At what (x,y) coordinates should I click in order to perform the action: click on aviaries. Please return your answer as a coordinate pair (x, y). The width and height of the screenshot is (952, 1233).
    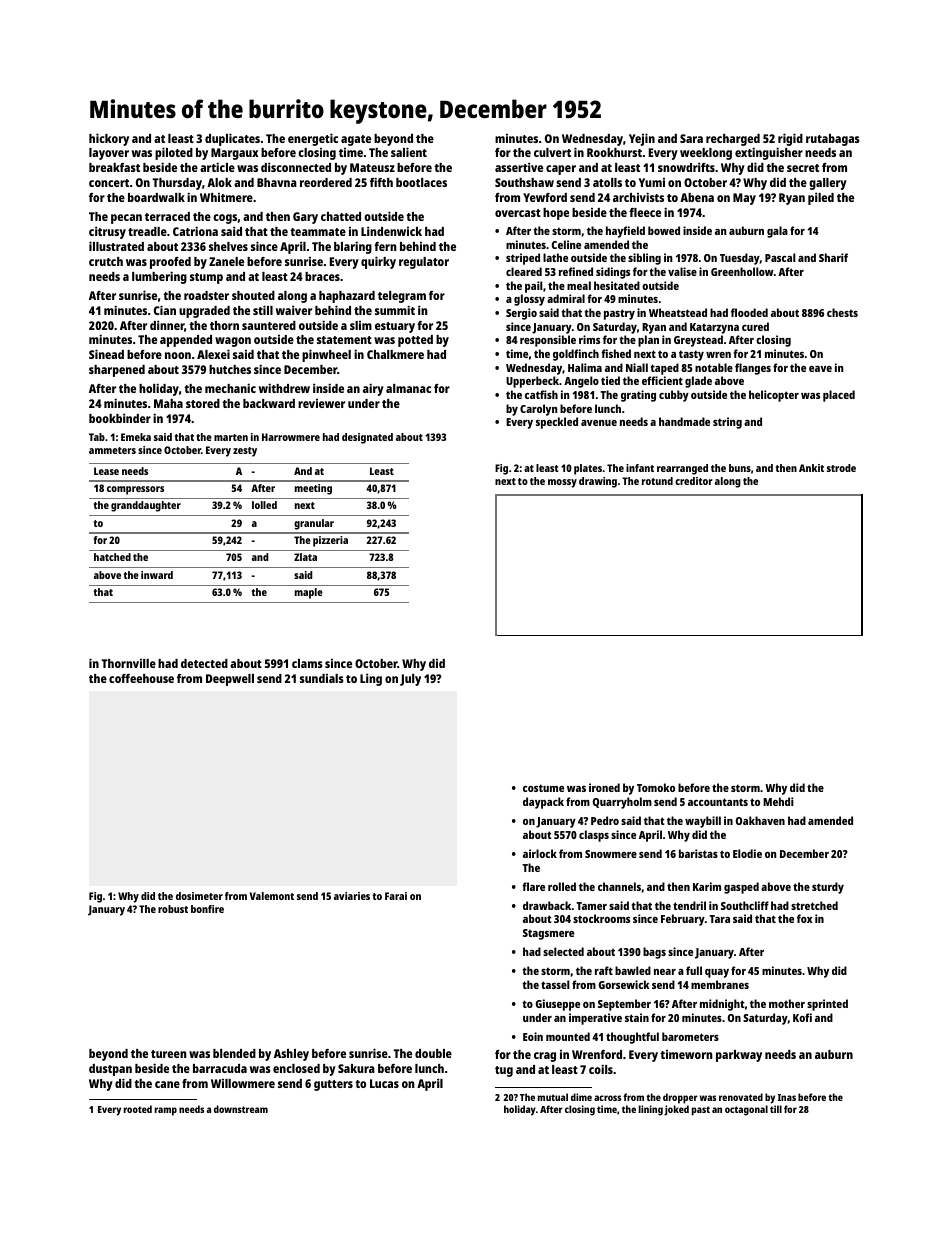
    Looking at the image, I should click on (352, 896).
